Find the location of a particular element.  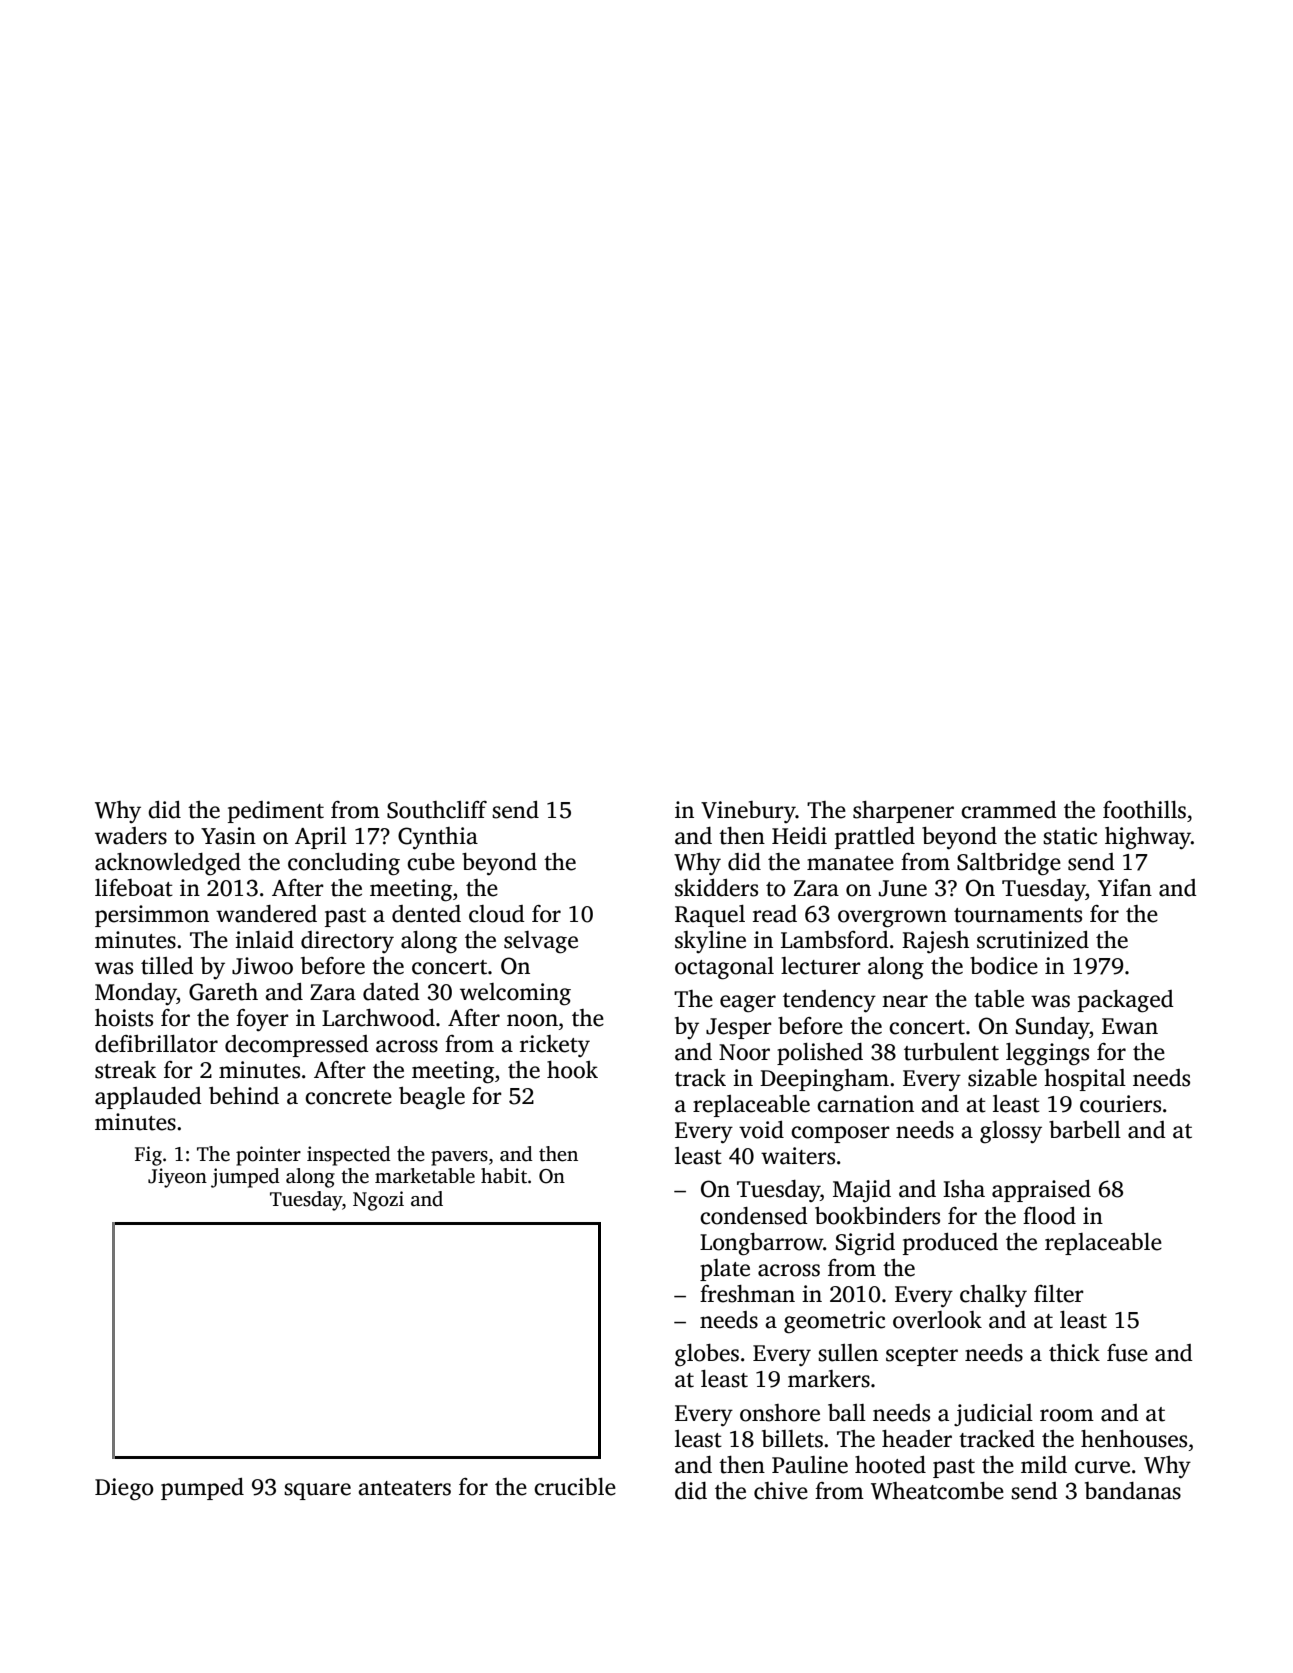

Diego is located at coordinates (124, 1489).
